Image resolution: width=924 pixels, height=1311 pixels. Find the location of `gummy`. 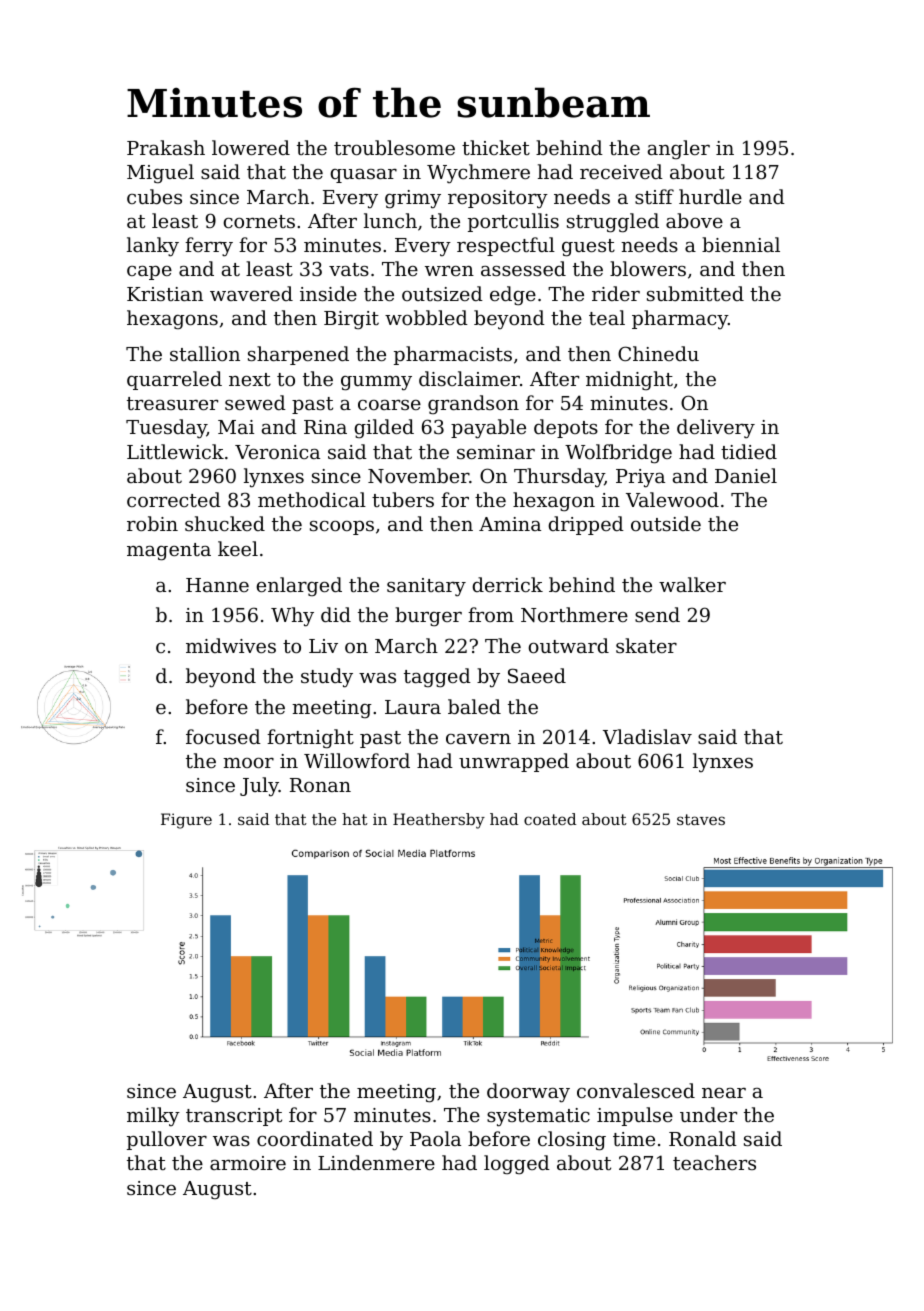

gummy is located at coordinates (376, 383).
